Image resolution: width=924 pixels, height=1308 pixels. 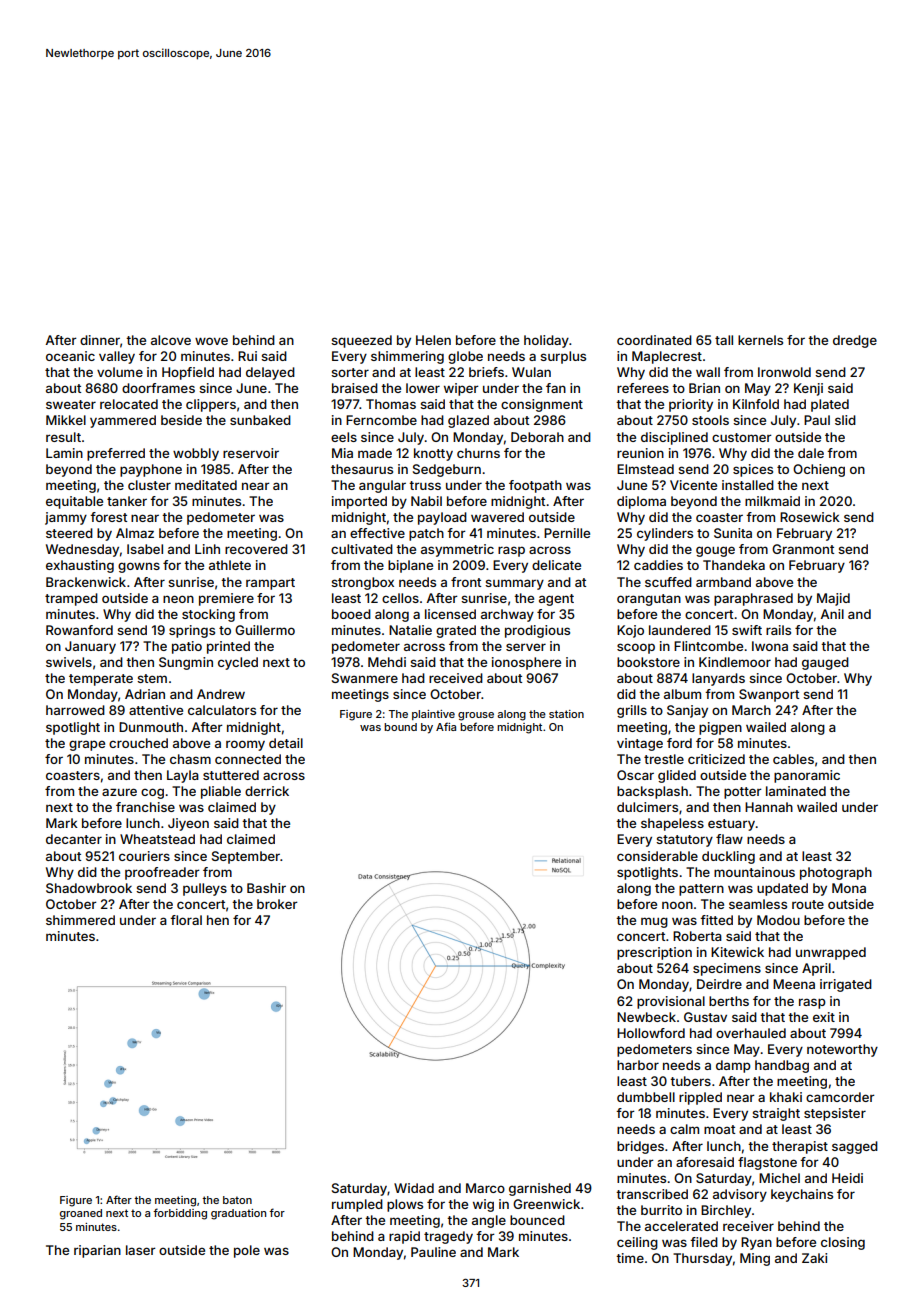 What do you see at coordinates (754, 872) in the screenshot?
I see `mountainous` at bounding box center [754, 872].
